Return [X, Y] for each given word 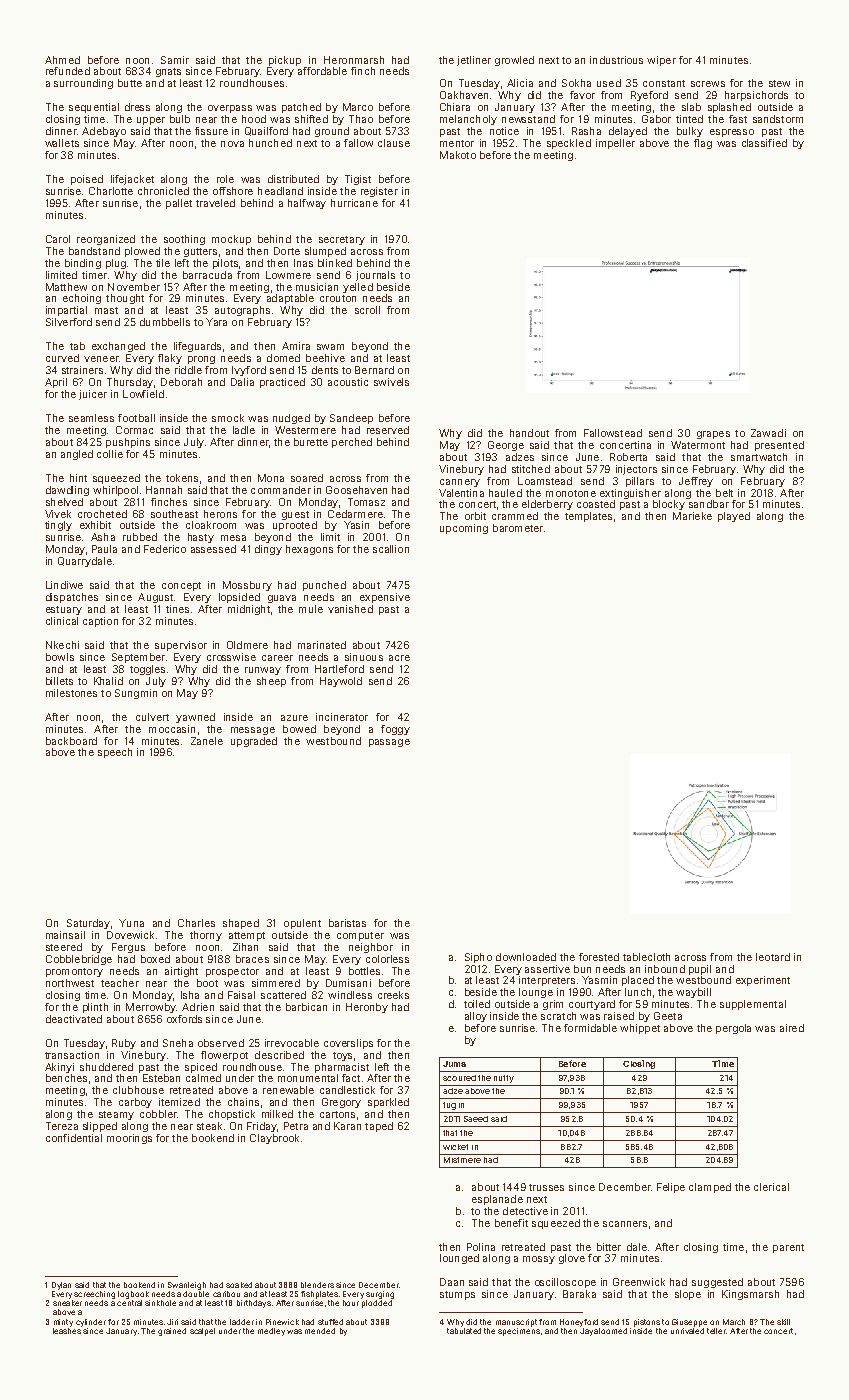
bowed [299, 729]
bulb [180, 119]
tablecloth [646, 957]
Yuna [131, 923]
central [129, 1303]
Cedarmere [355, 514]
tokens [182, 478]
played [734, 517]
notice [504, 131]
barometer [518, 528]
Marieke [692, 516]
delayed [628, 132]
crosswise [231, 657]
